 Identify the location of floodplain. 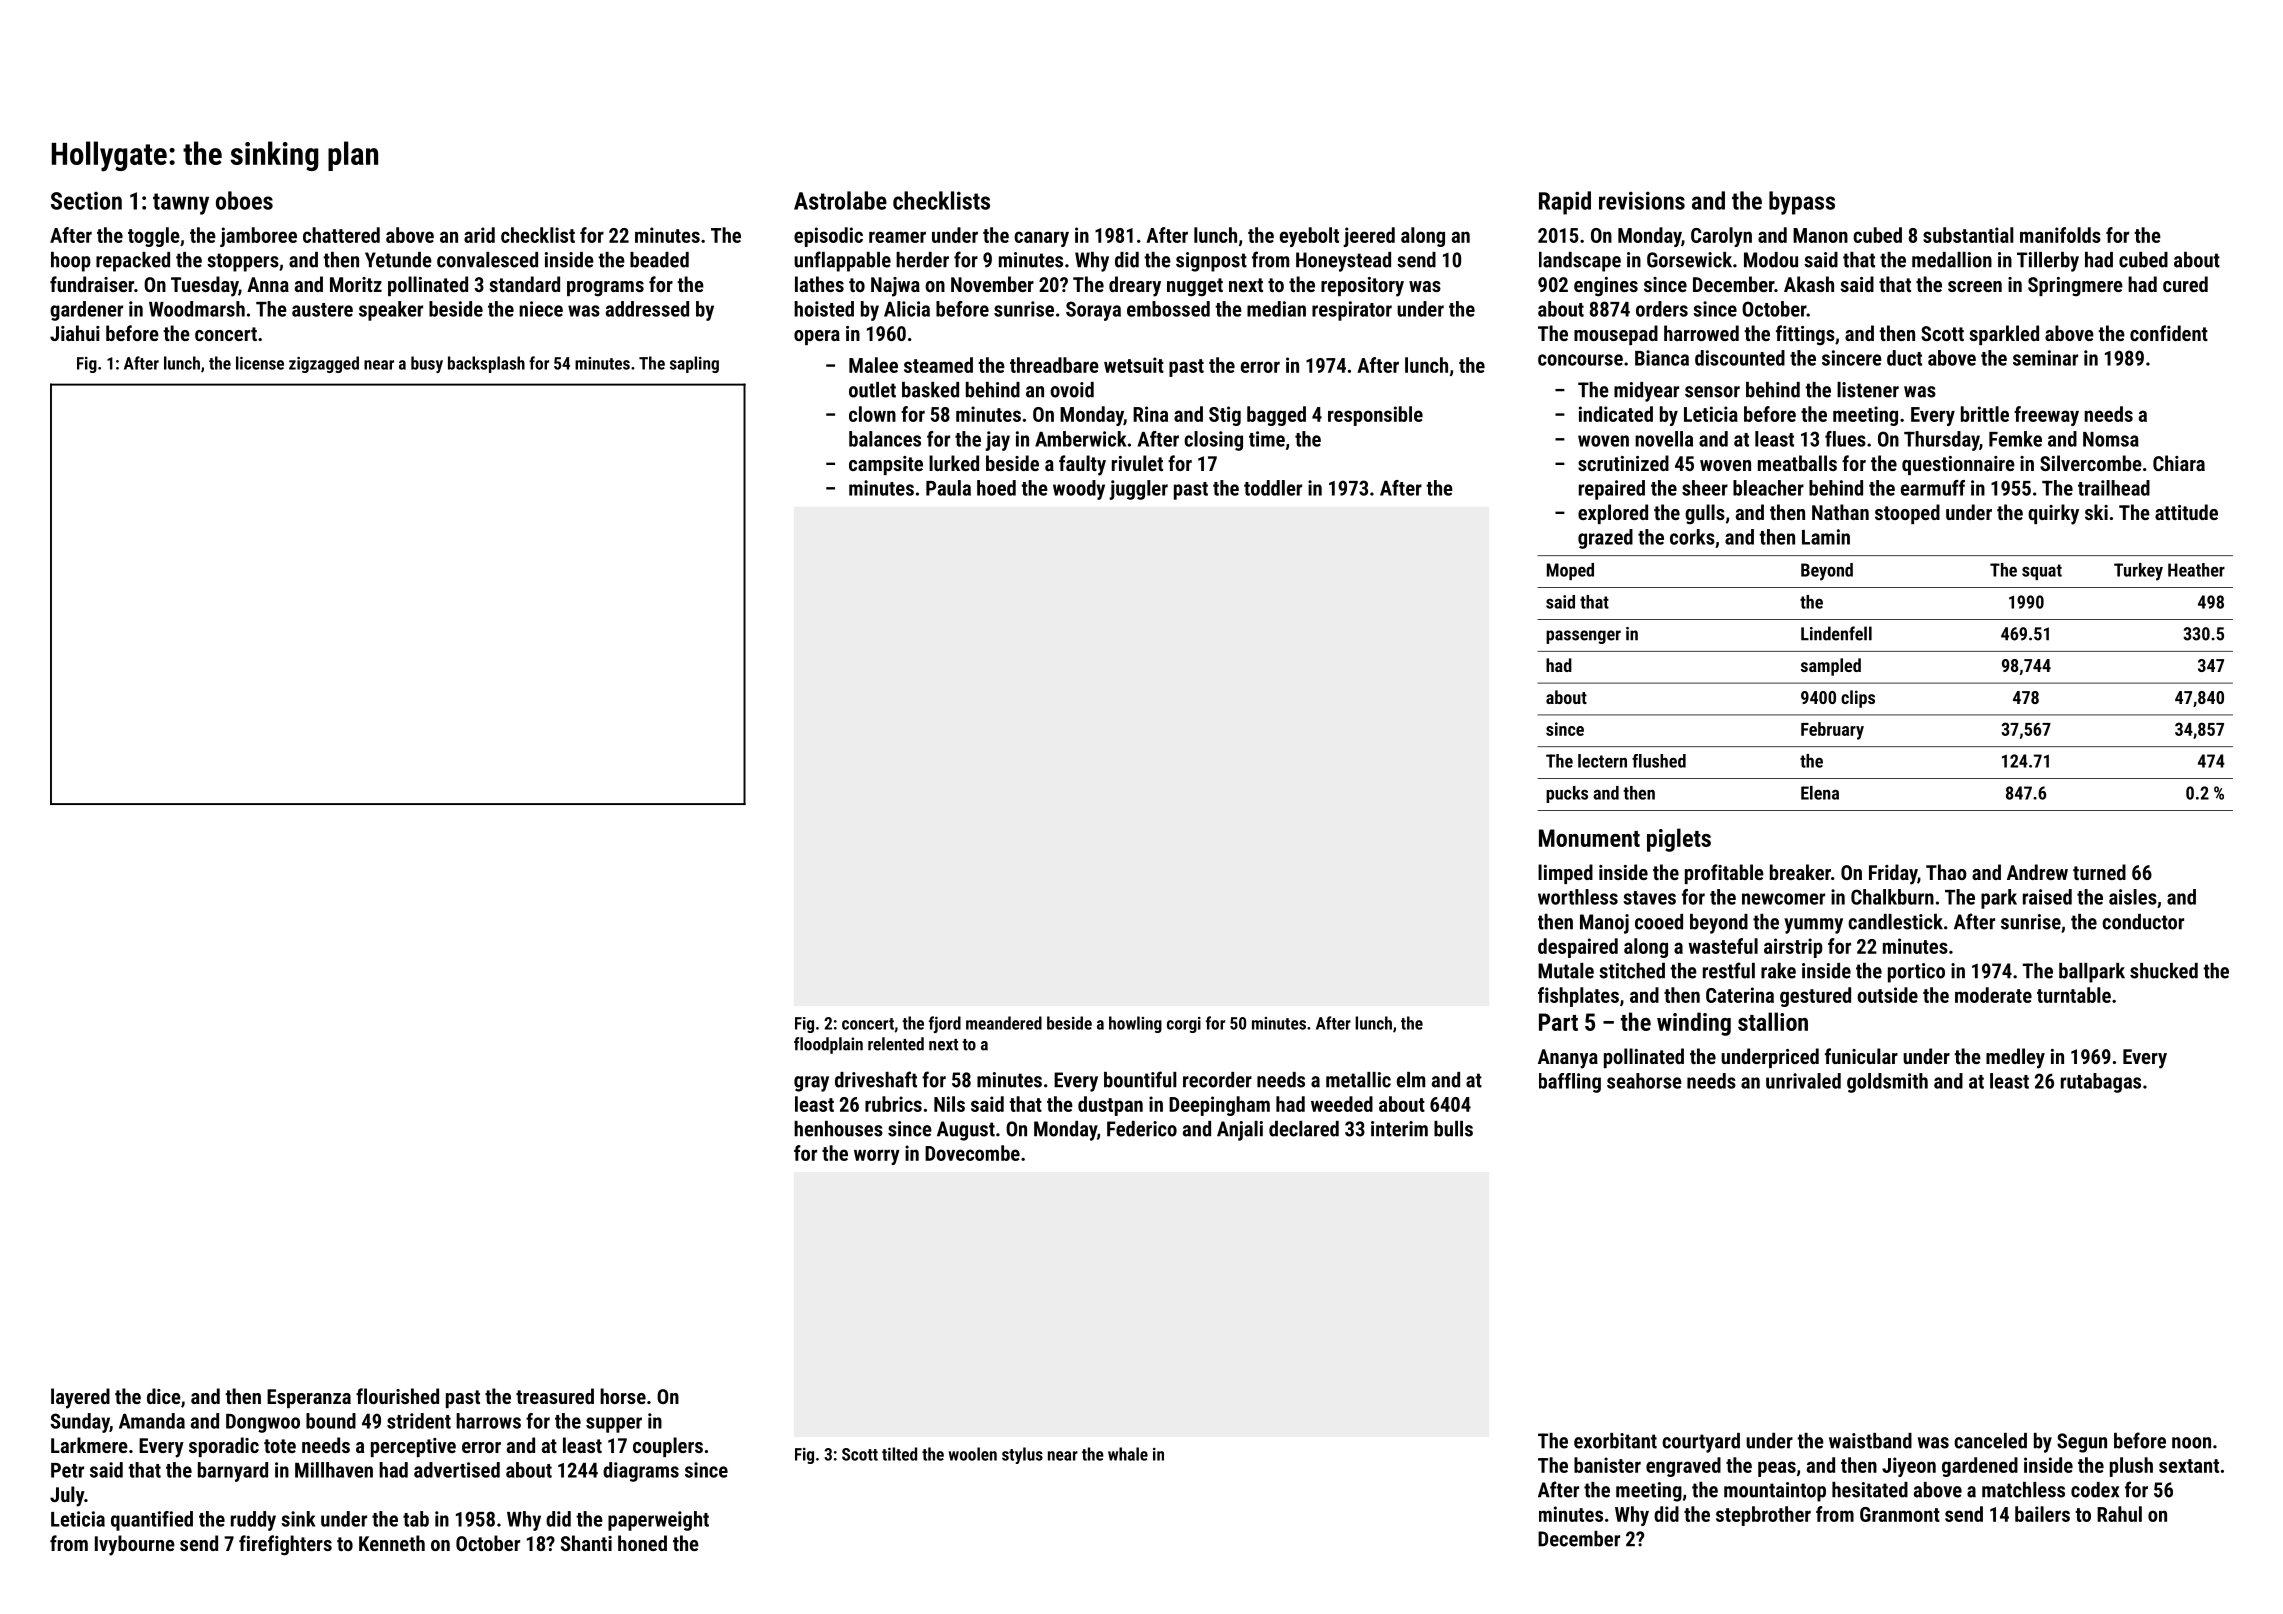
(828, 1045).
